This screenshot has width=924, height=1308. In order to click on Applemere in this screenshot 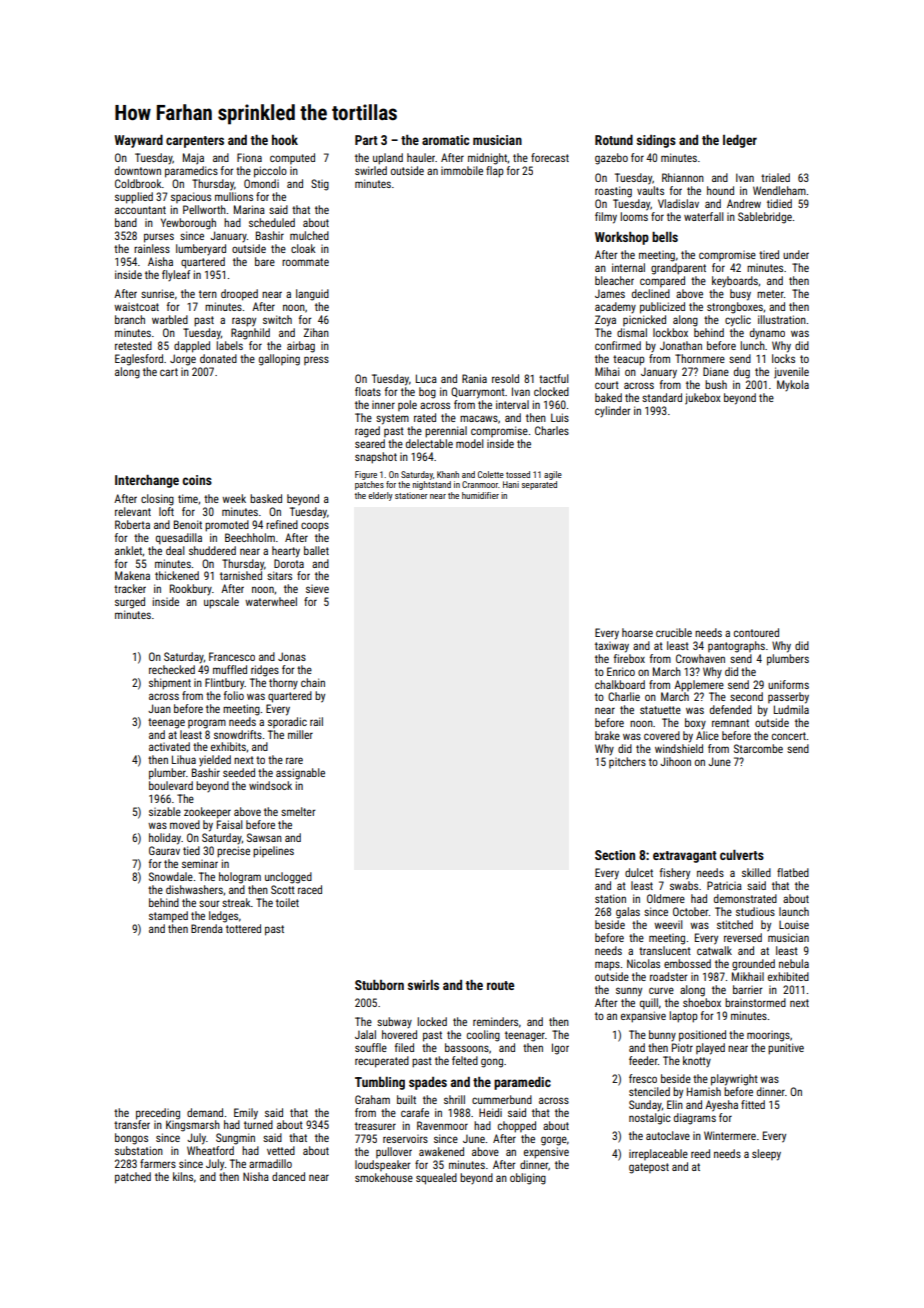, I will do `click(699, 686)`.
